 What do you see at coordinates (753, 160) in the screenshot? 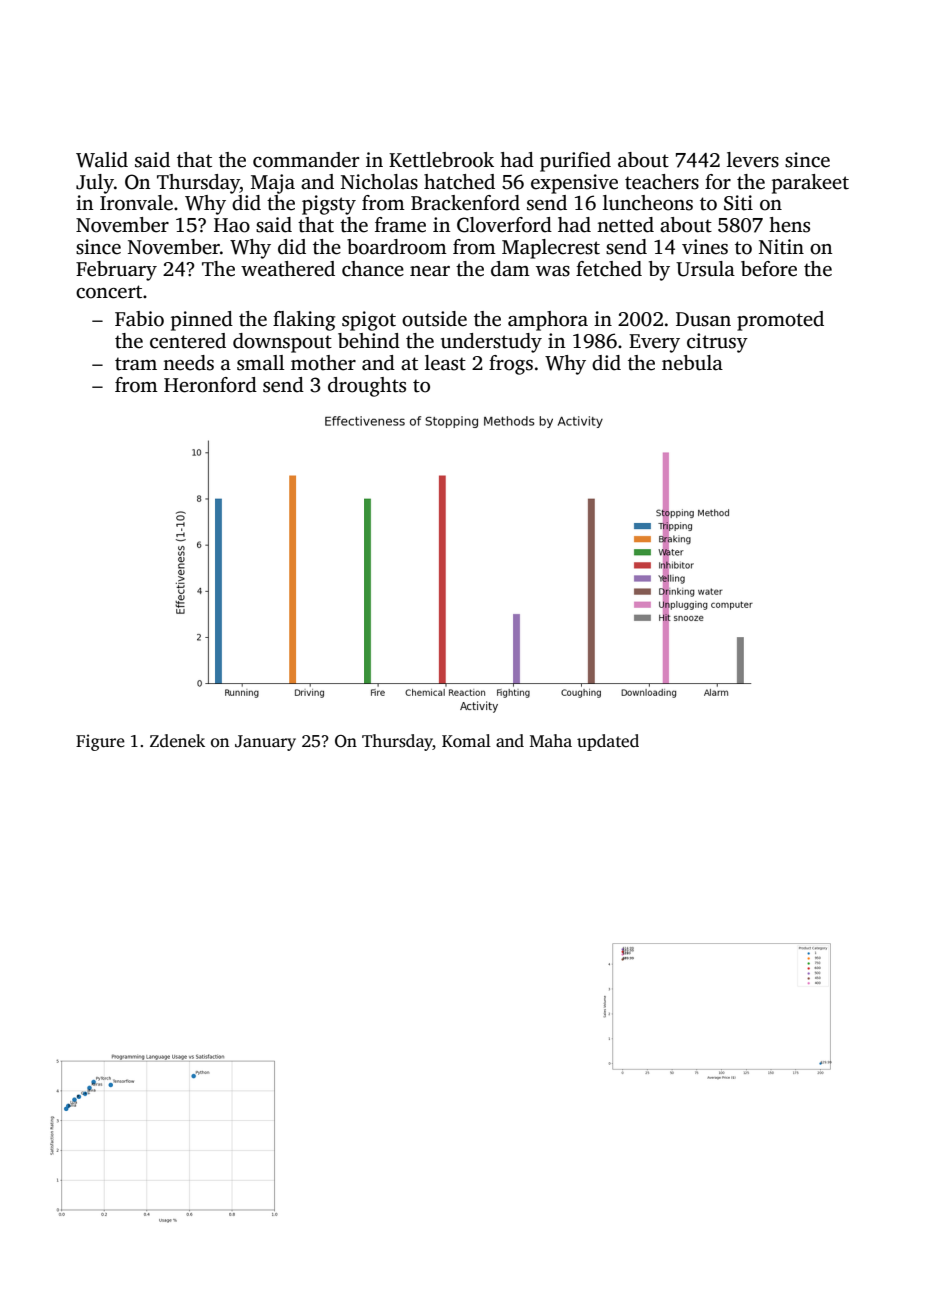
I see `levers` at bounding box center [753, 160].
